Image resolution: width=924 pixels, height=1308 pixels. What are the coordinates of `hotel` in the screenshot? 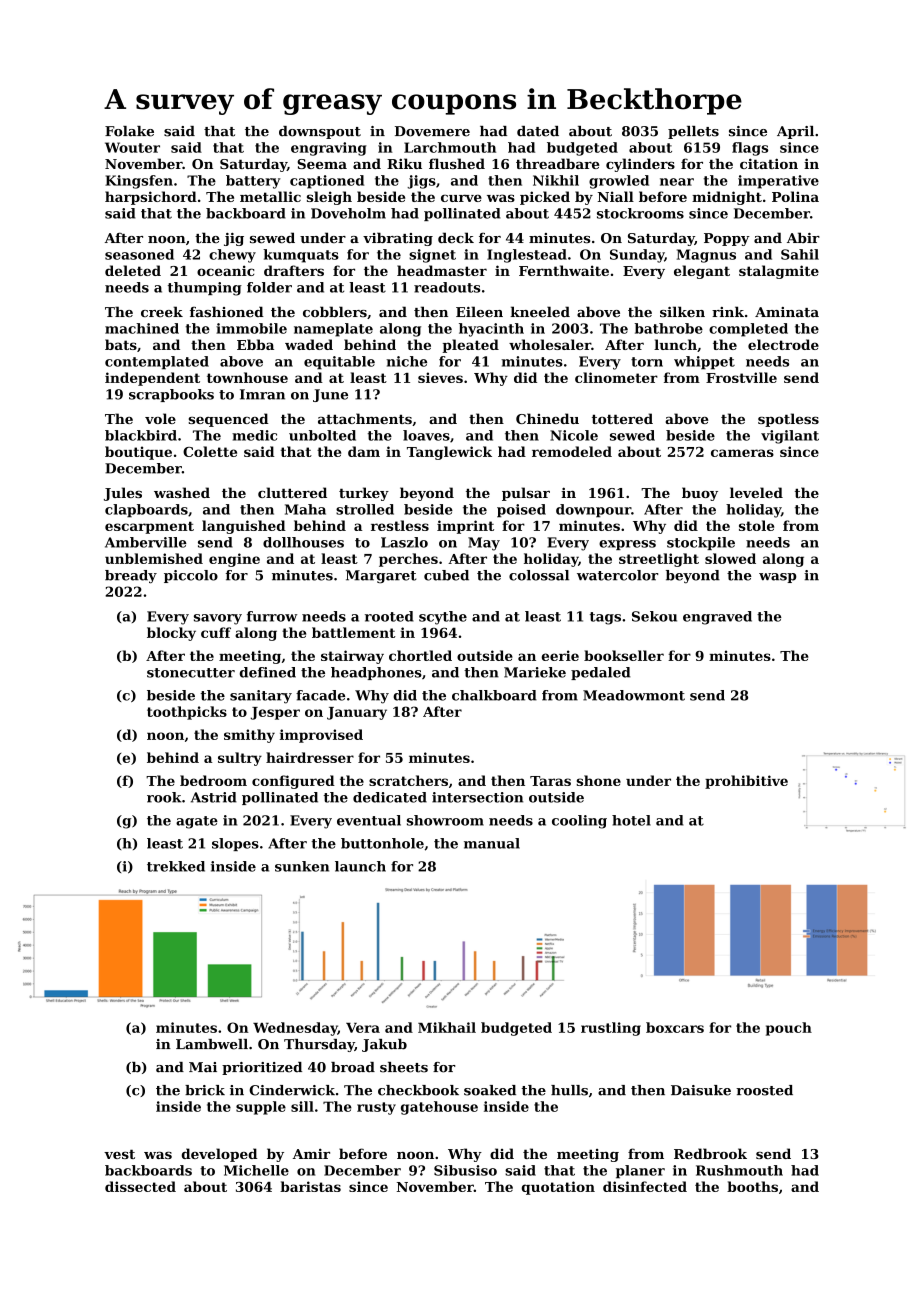 It's located at (631, 820).
